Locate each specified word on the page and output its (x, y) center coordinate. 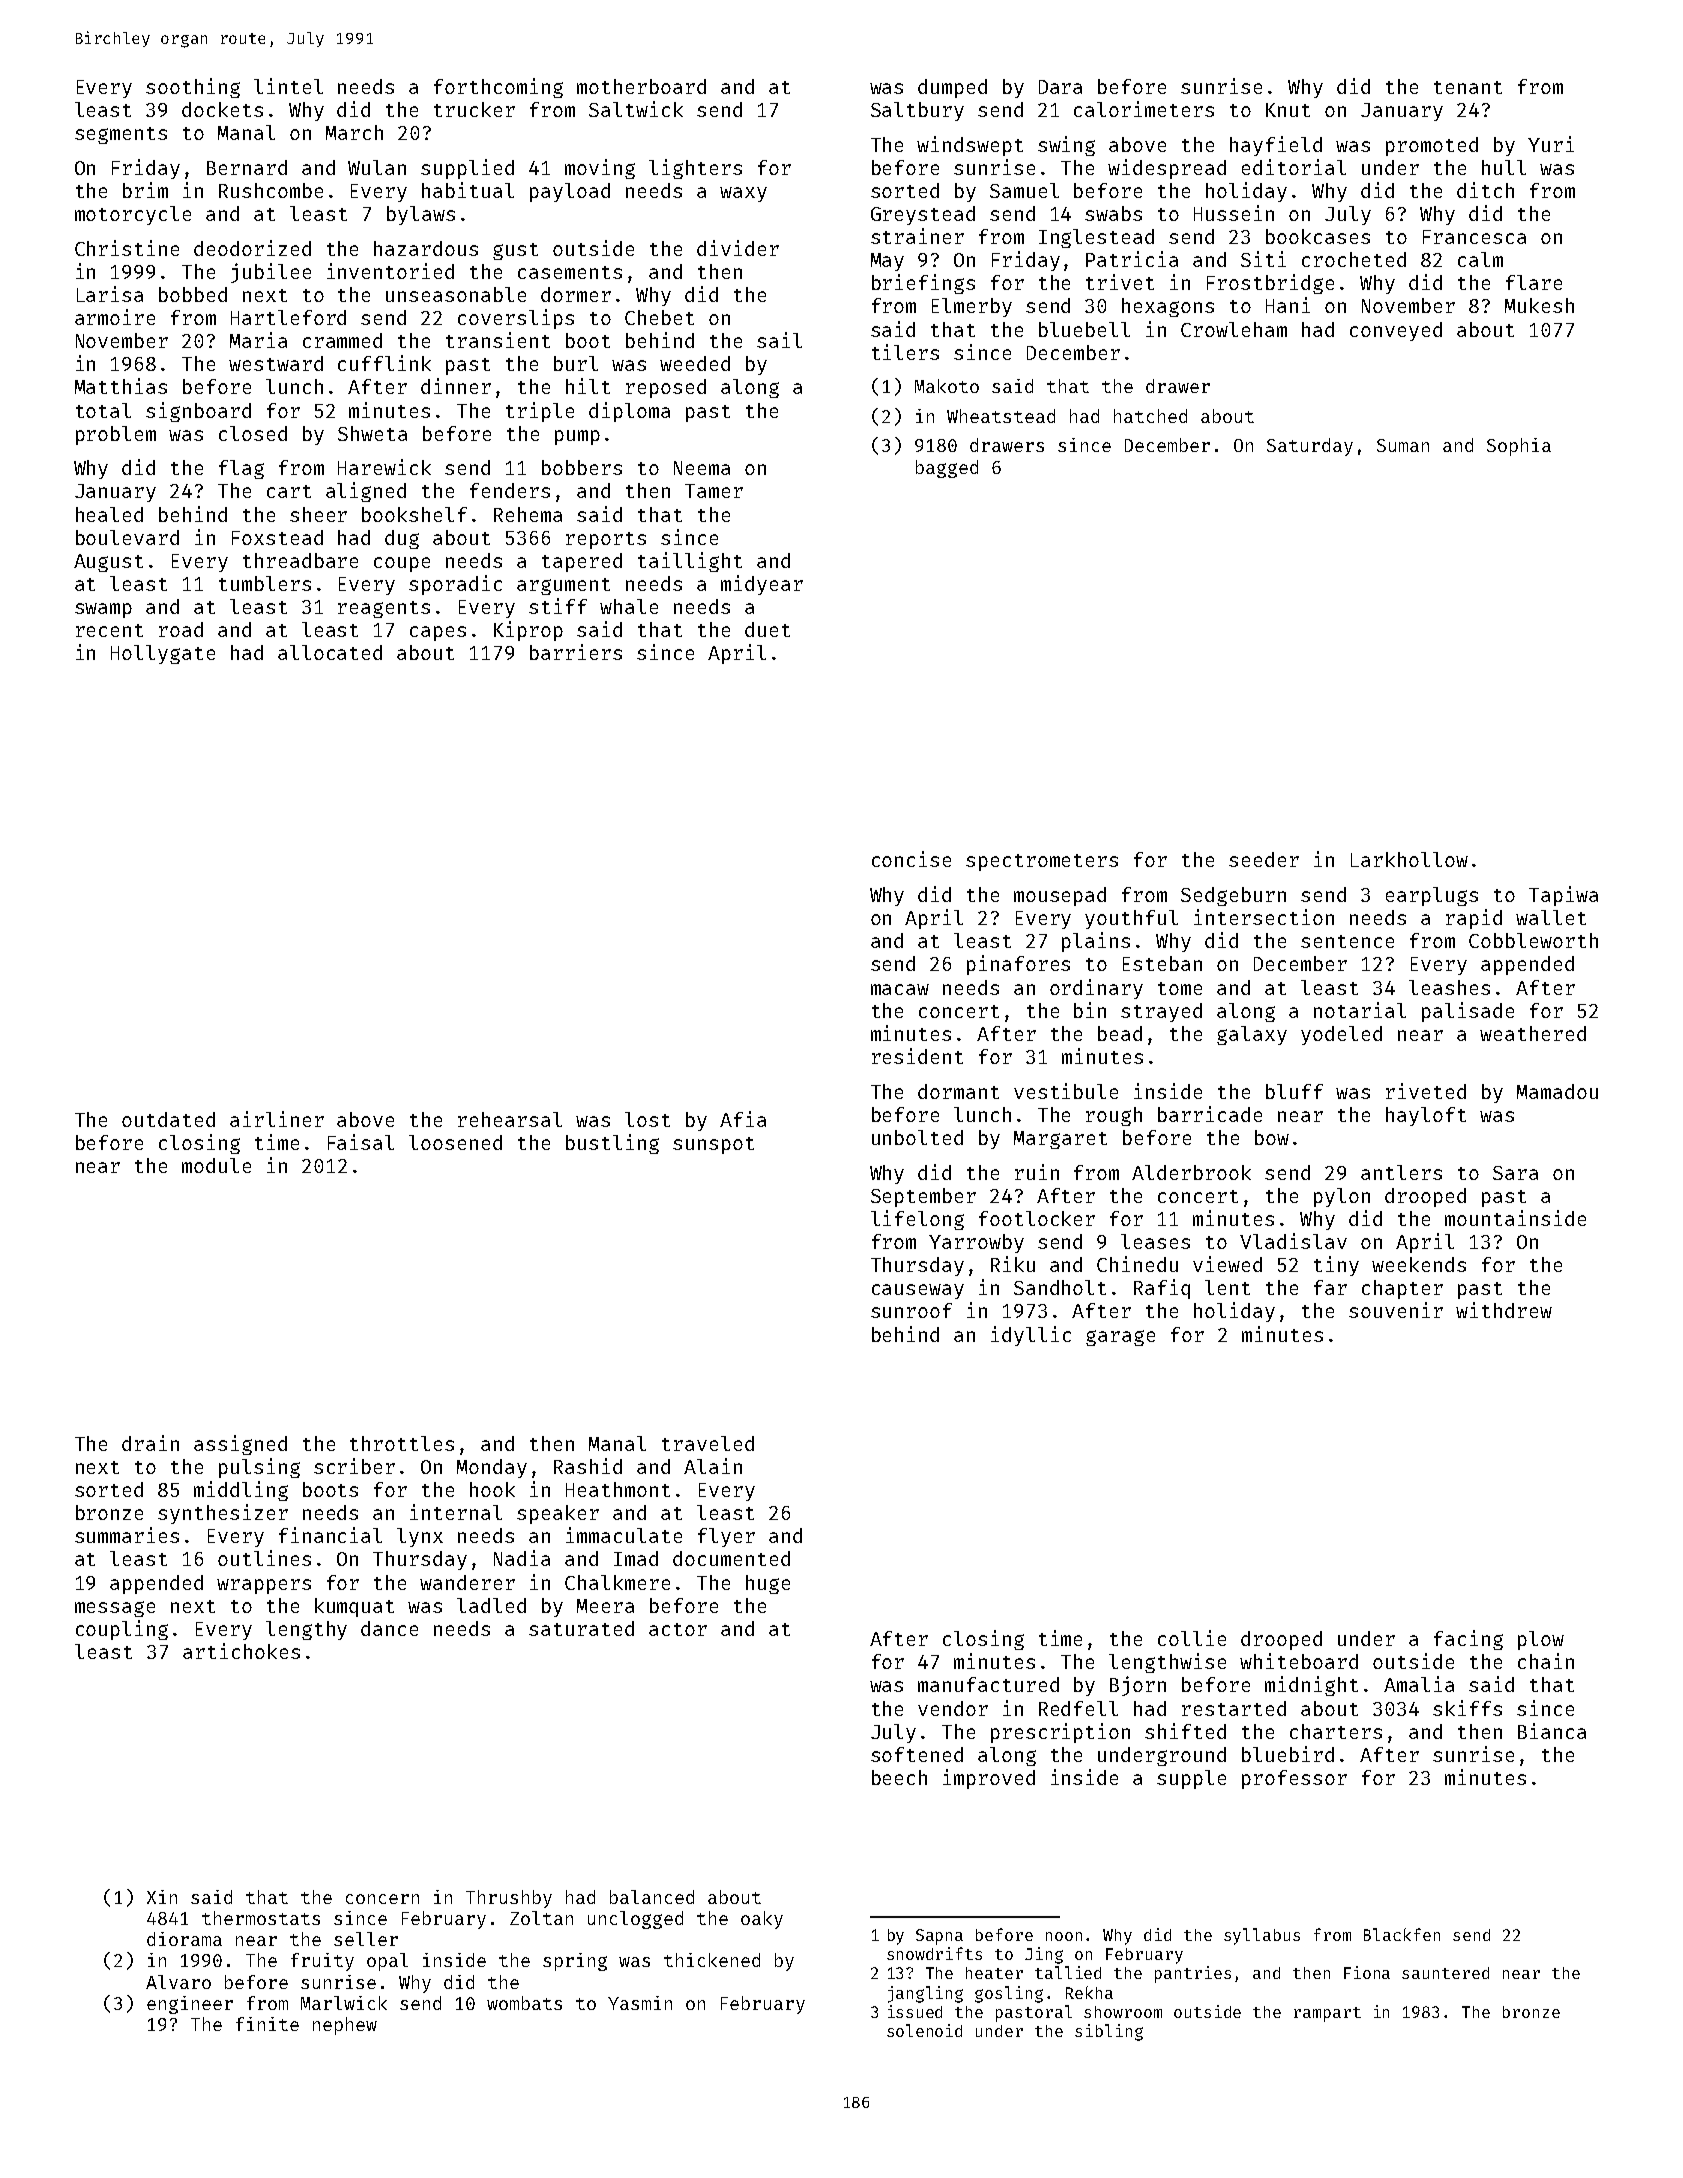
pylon (1342, 1197)
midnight (1311, 1686)
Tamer (714, 491)
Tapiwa (1563, 896)
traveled (708, 1443)
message (115, 1609)
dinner (456, 386)
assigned (240, 1445)
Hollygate (163, 654)
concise (911, 859)
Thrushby (509, 1899)
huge (768, 1584)
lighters (695, 169)
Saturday (1310, 447)
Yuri (1551, 144)
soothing (193, 88)
